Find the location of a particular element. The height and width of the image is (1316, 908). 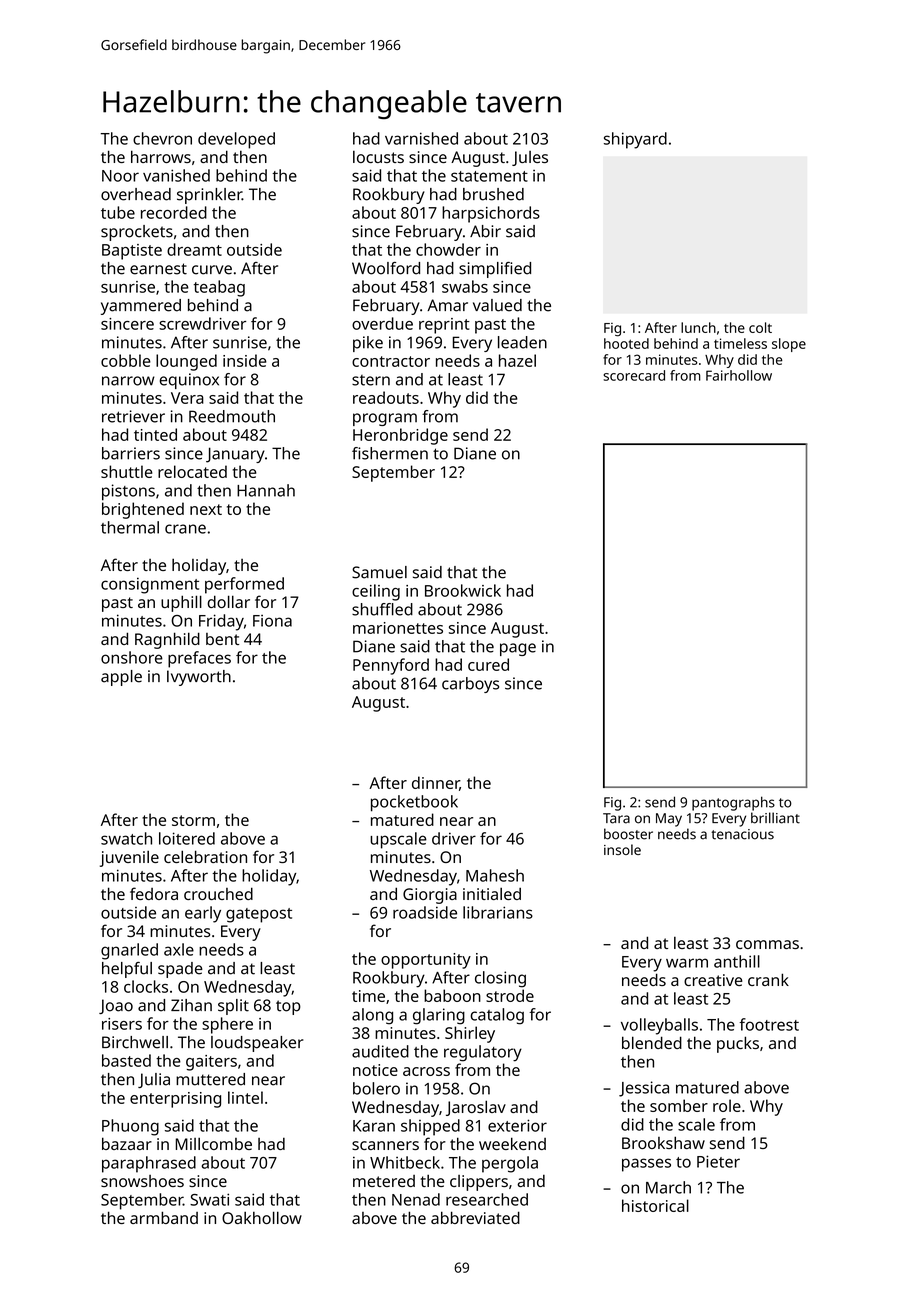

dinner is located at coordinates (436, 783).
